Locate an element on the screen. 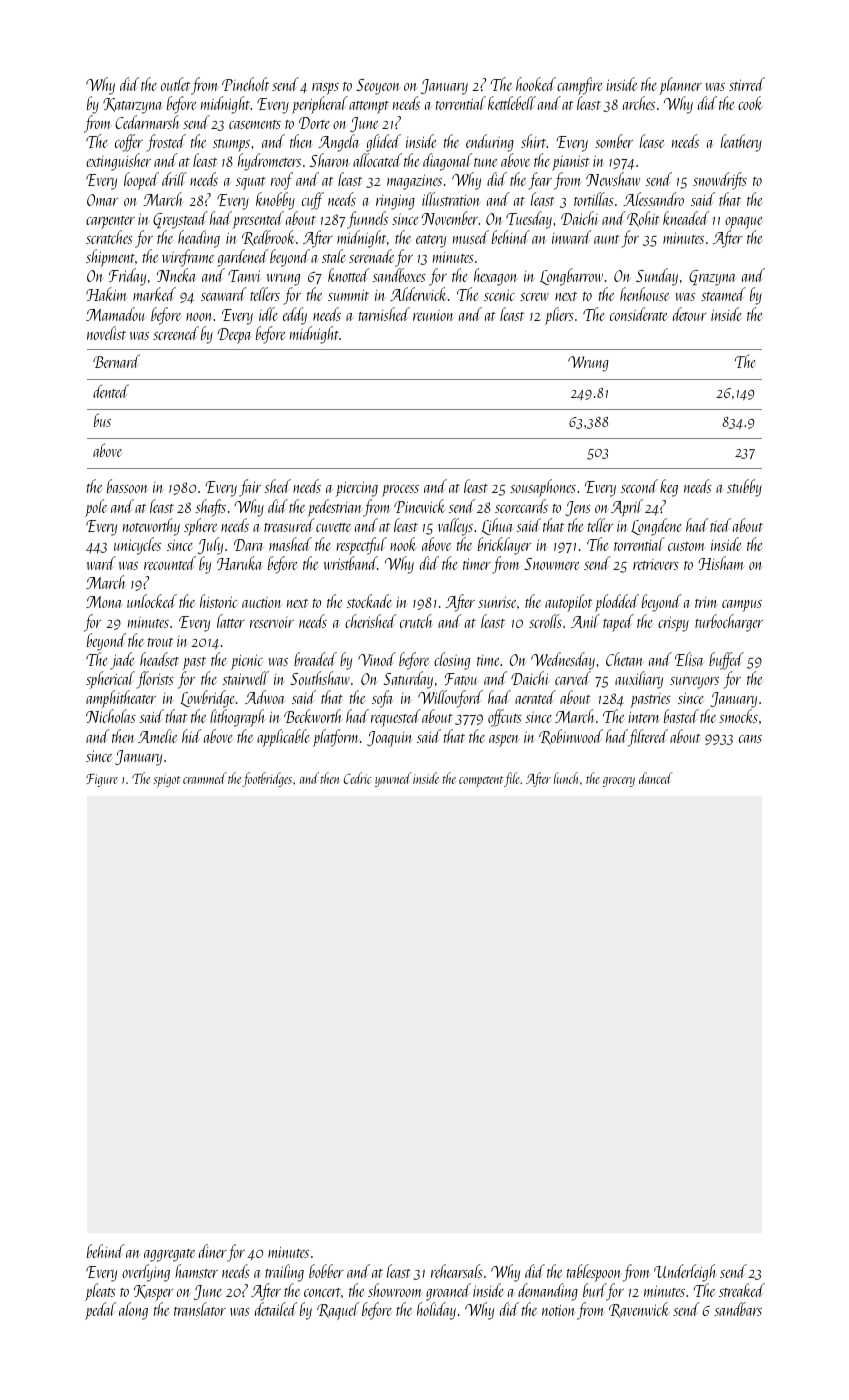 This screenshot has height=1400, width=849. coffer is located at coordinates (129, 143).
